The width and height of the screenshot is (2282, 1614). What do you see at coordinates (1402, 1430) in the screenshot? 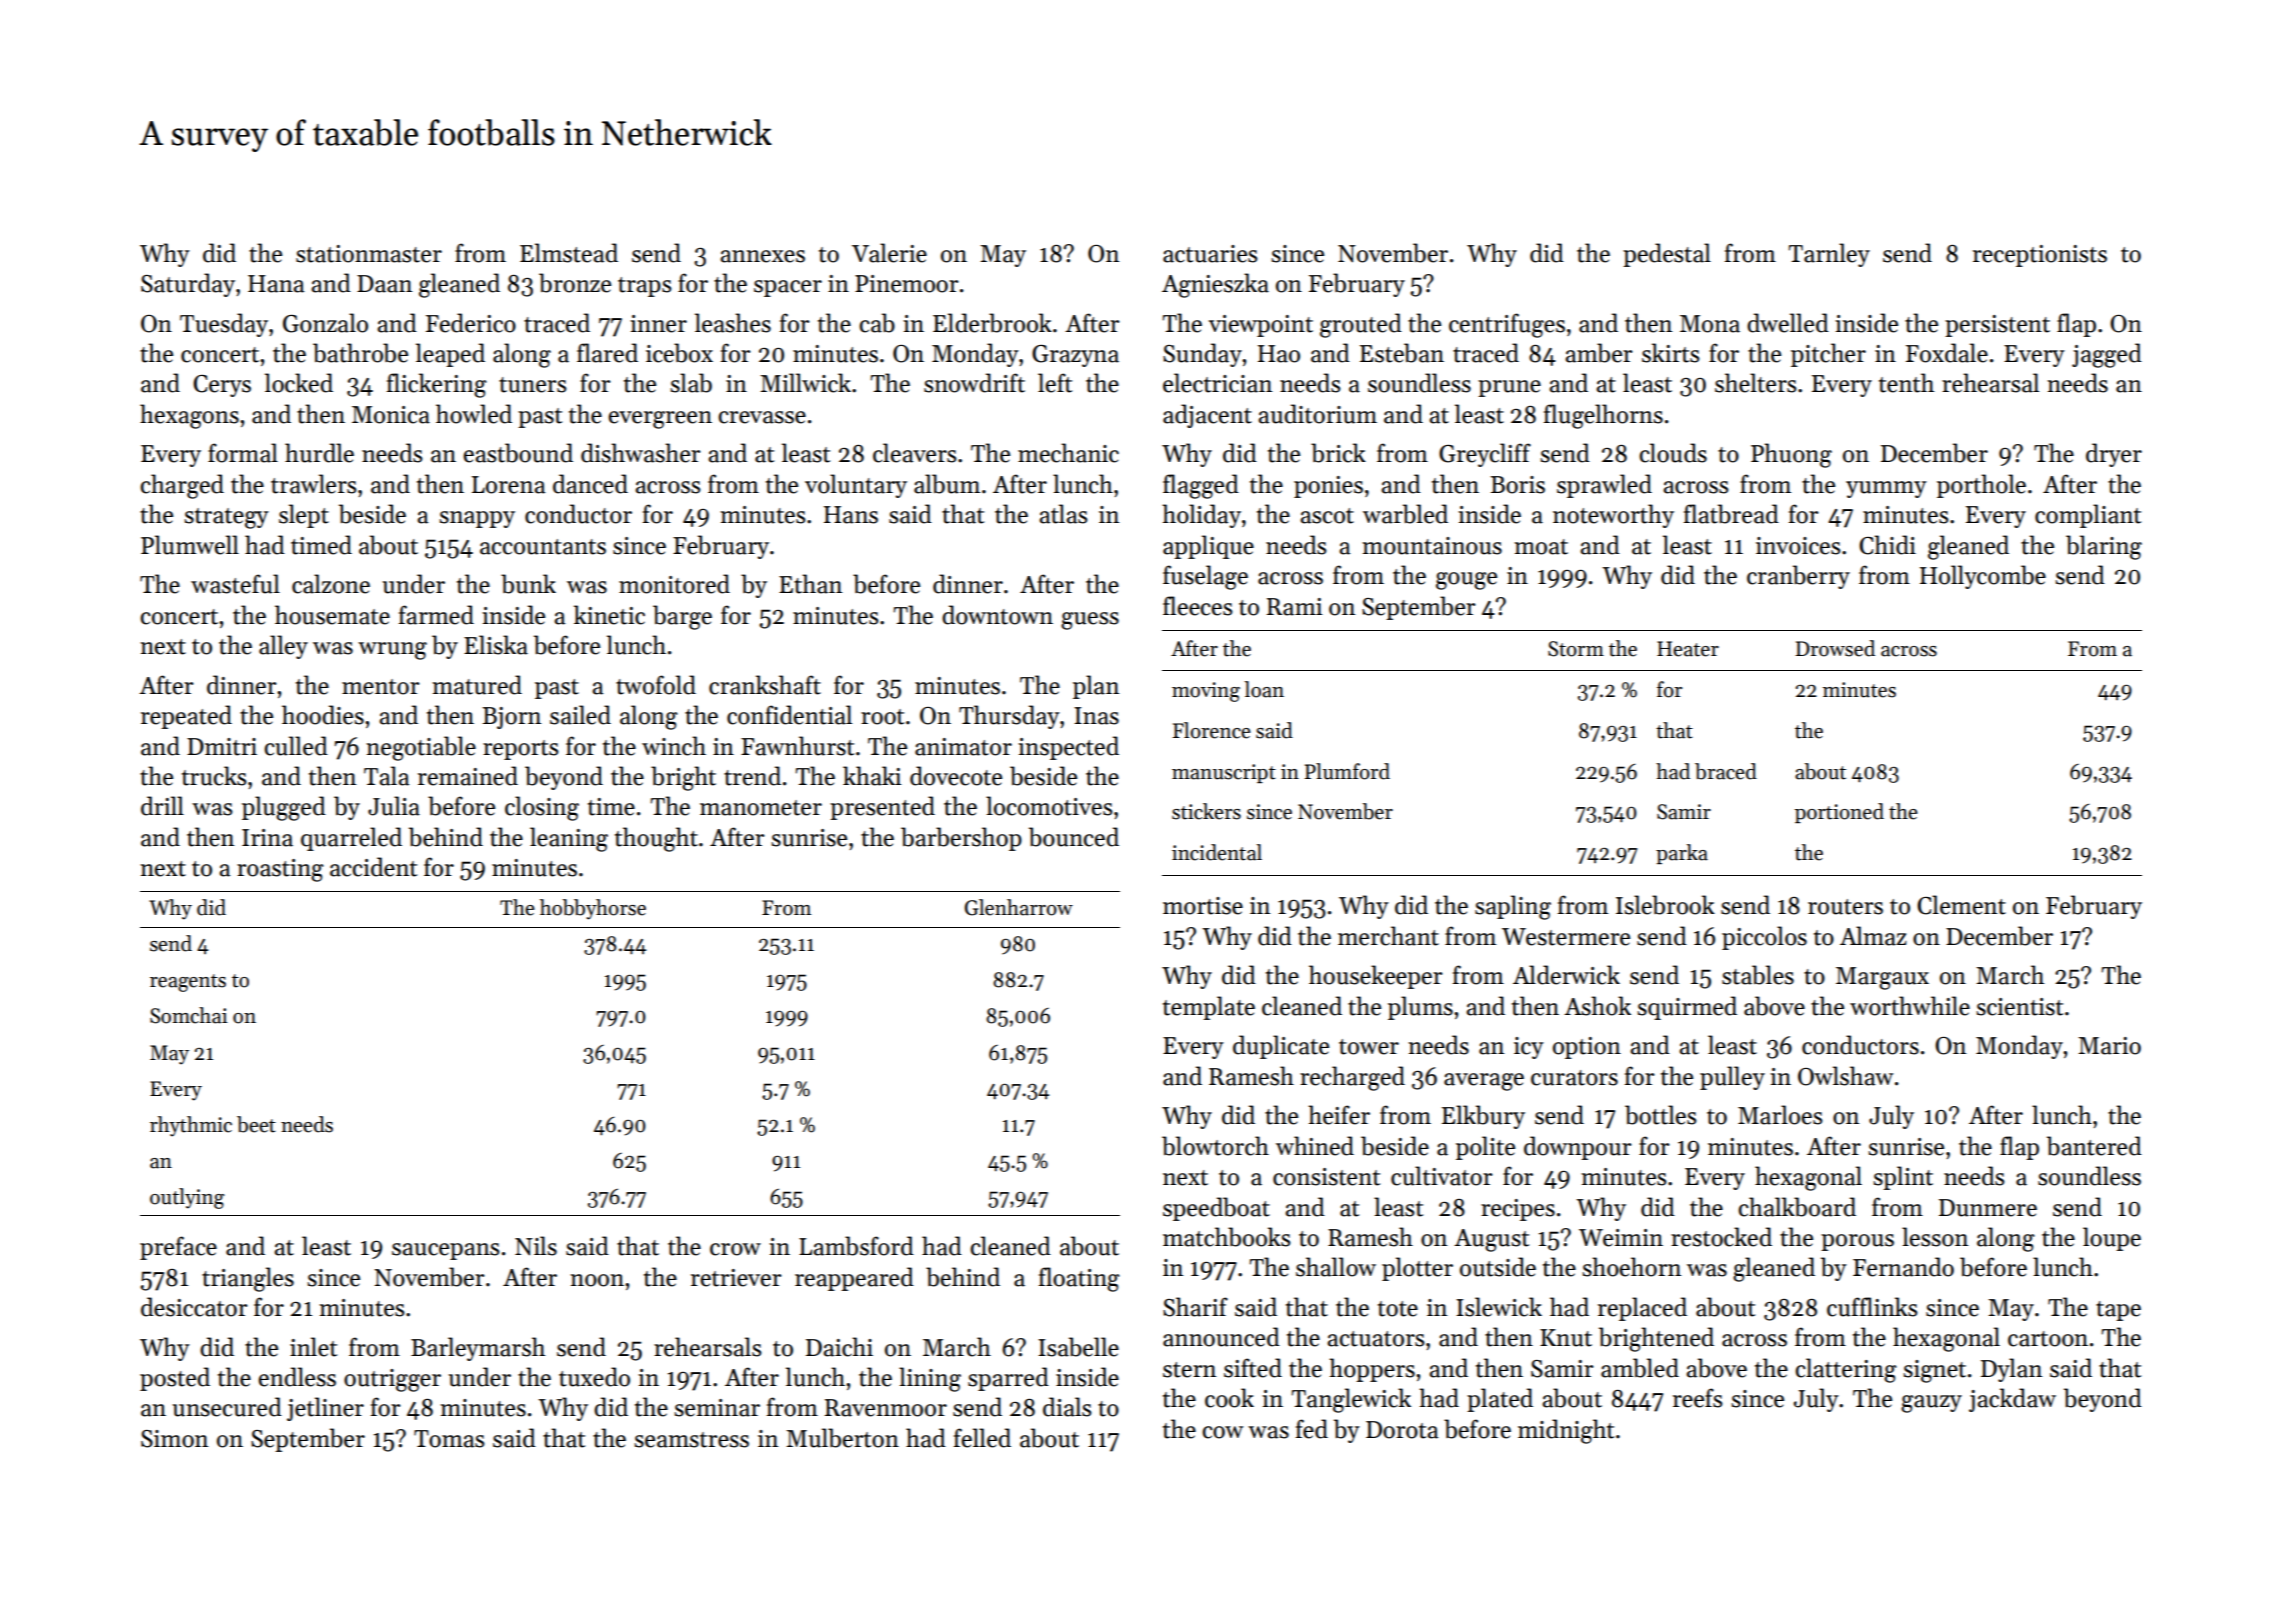
I see `Dorota` at bounding box center [1402, 1430].
